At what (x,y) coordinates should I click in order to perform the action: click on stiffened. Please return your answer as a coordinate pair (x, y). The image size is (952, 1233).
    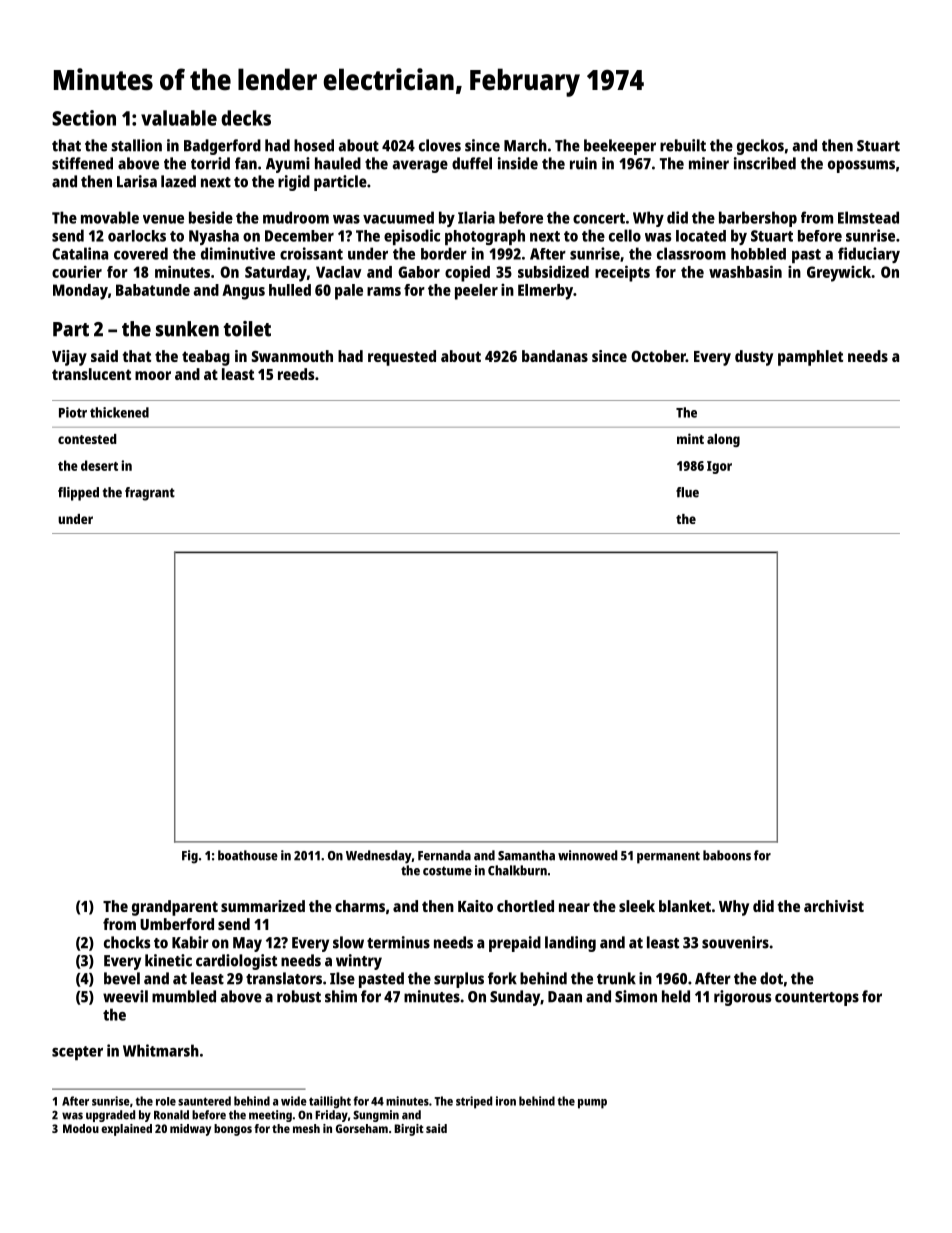
    Looking at the image, I should click on (82, 163).
